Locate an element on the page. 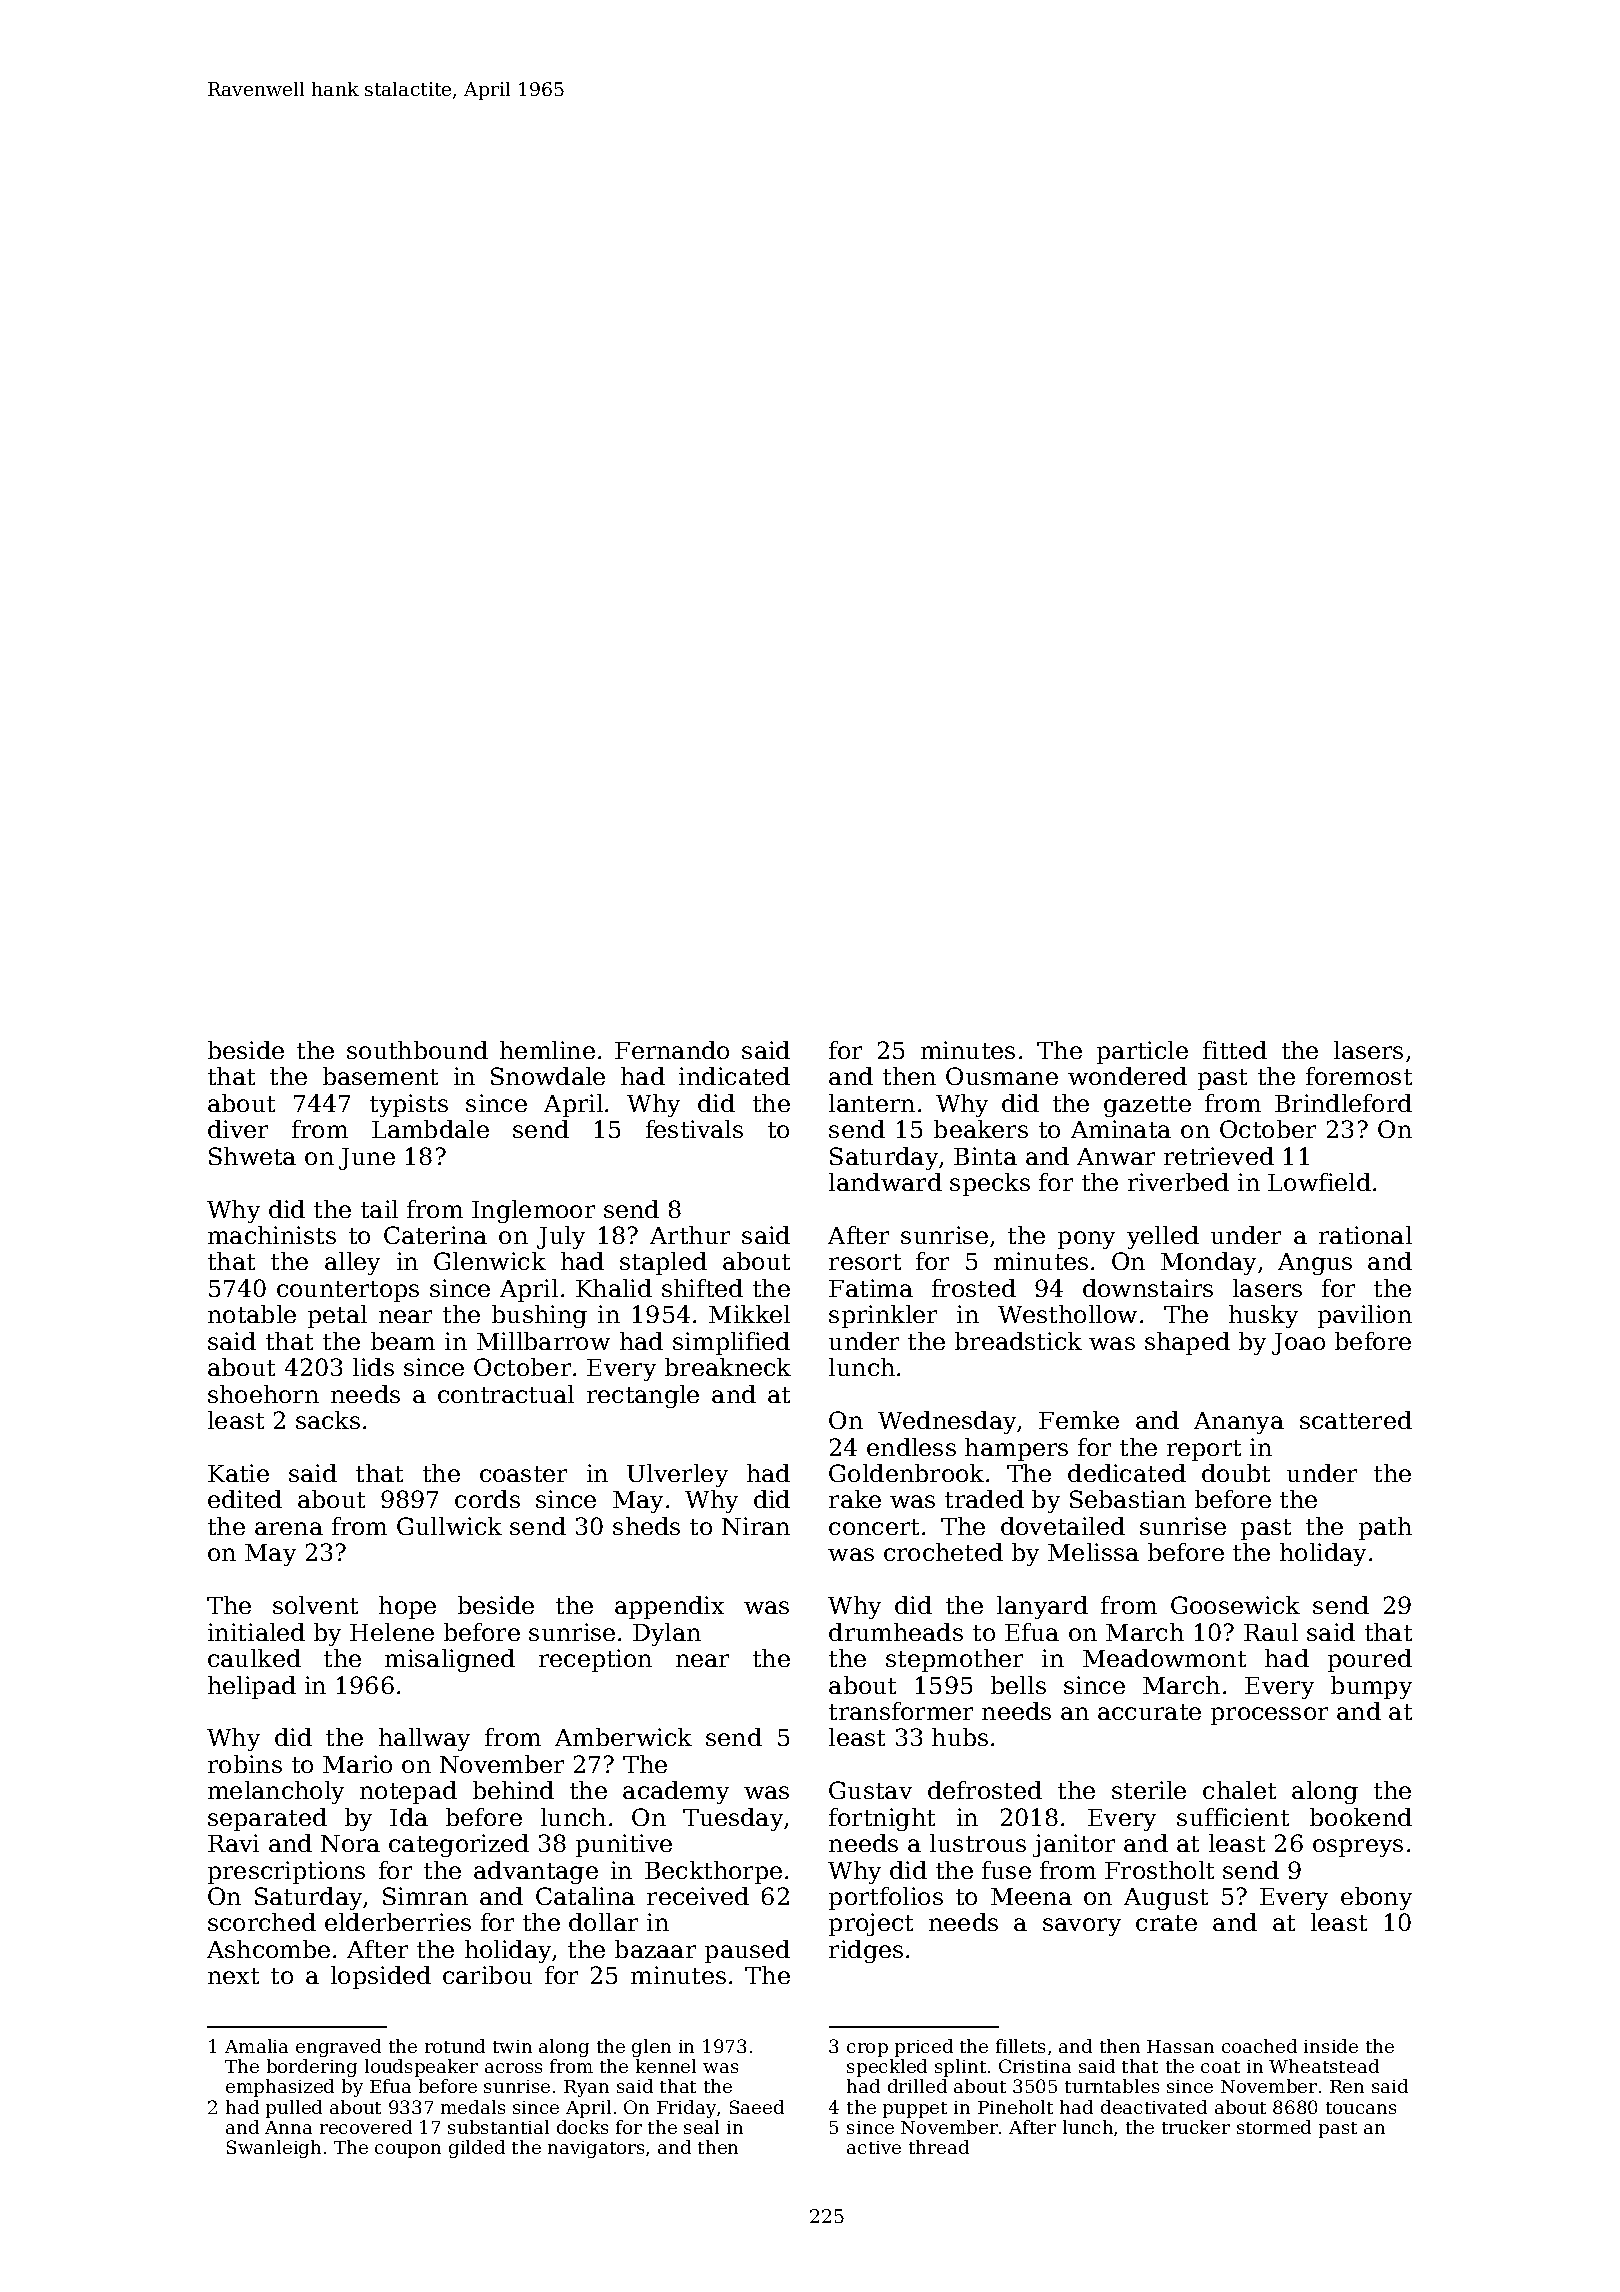 The height and width of the page is (2292, 1620). sacks is located at coordinates (328, 1420).
